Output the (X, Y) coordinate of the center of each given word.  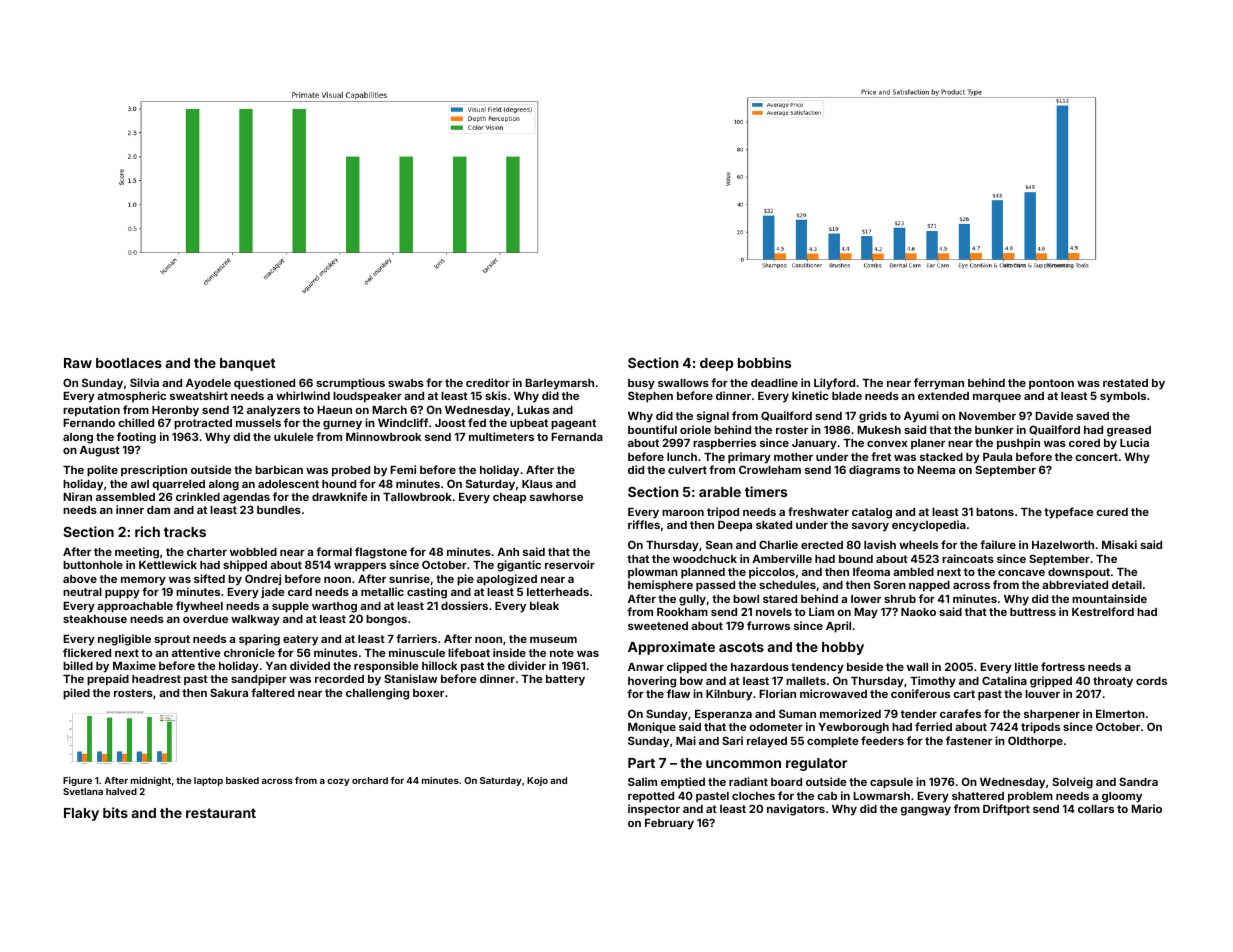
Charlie (778, 544)
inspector (654, 810)
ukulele (294, 437)
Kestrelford (1103, 611)
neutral (82, 592)
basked (242, 780)
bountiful (652, 429)
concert (1096, 457)
